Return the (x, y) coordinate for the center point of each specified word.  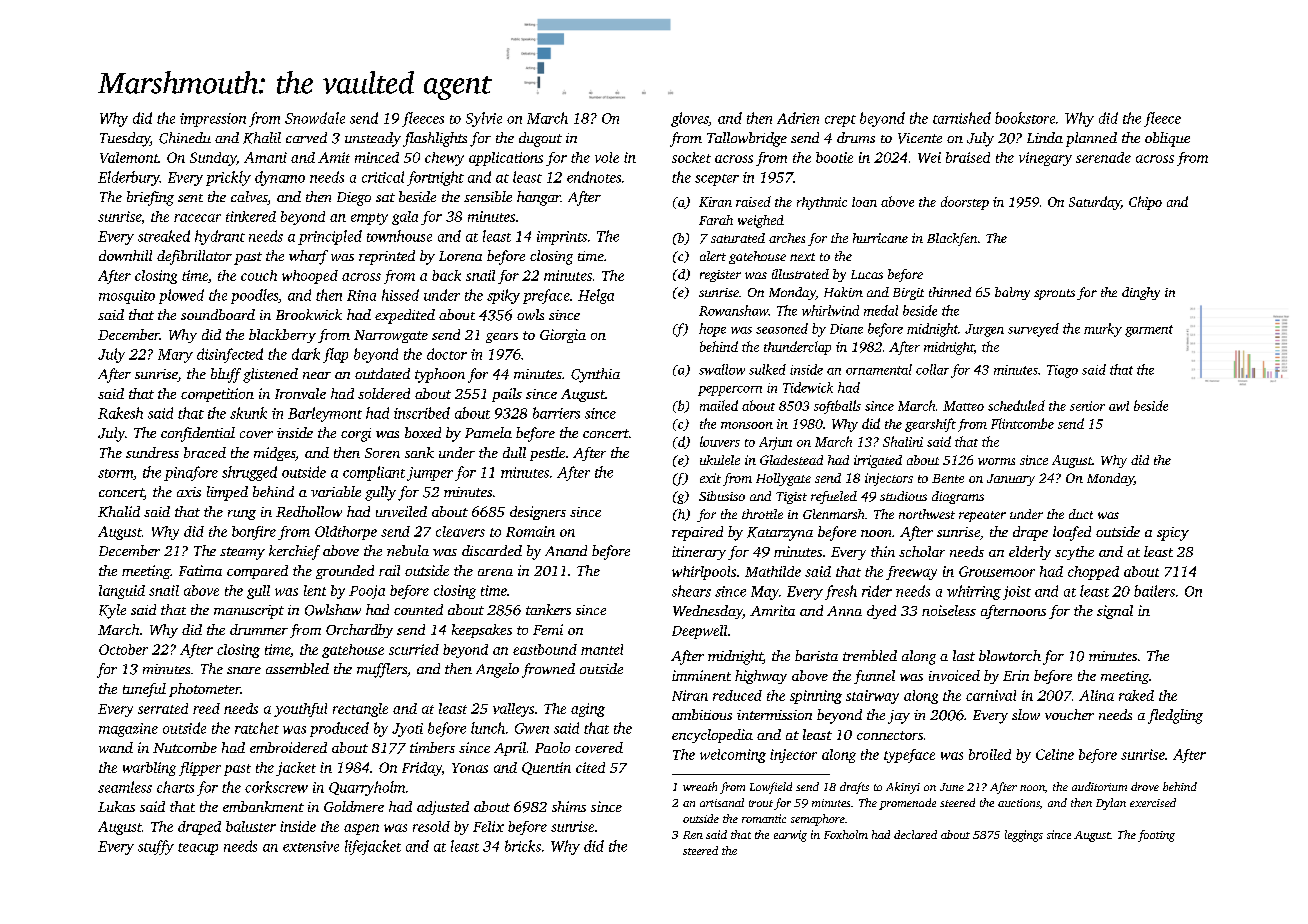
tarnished (962, 118)
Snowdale (315, 118)
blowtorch (1010, 655)
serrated (163, 708)
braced (205, 452)
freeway (911, 573)
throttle (762, 514)
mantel (602, 649)
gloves (690, 119)
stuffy (156, 847)
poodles (254, 296)
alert (713, 256)
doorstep (965, 203)
